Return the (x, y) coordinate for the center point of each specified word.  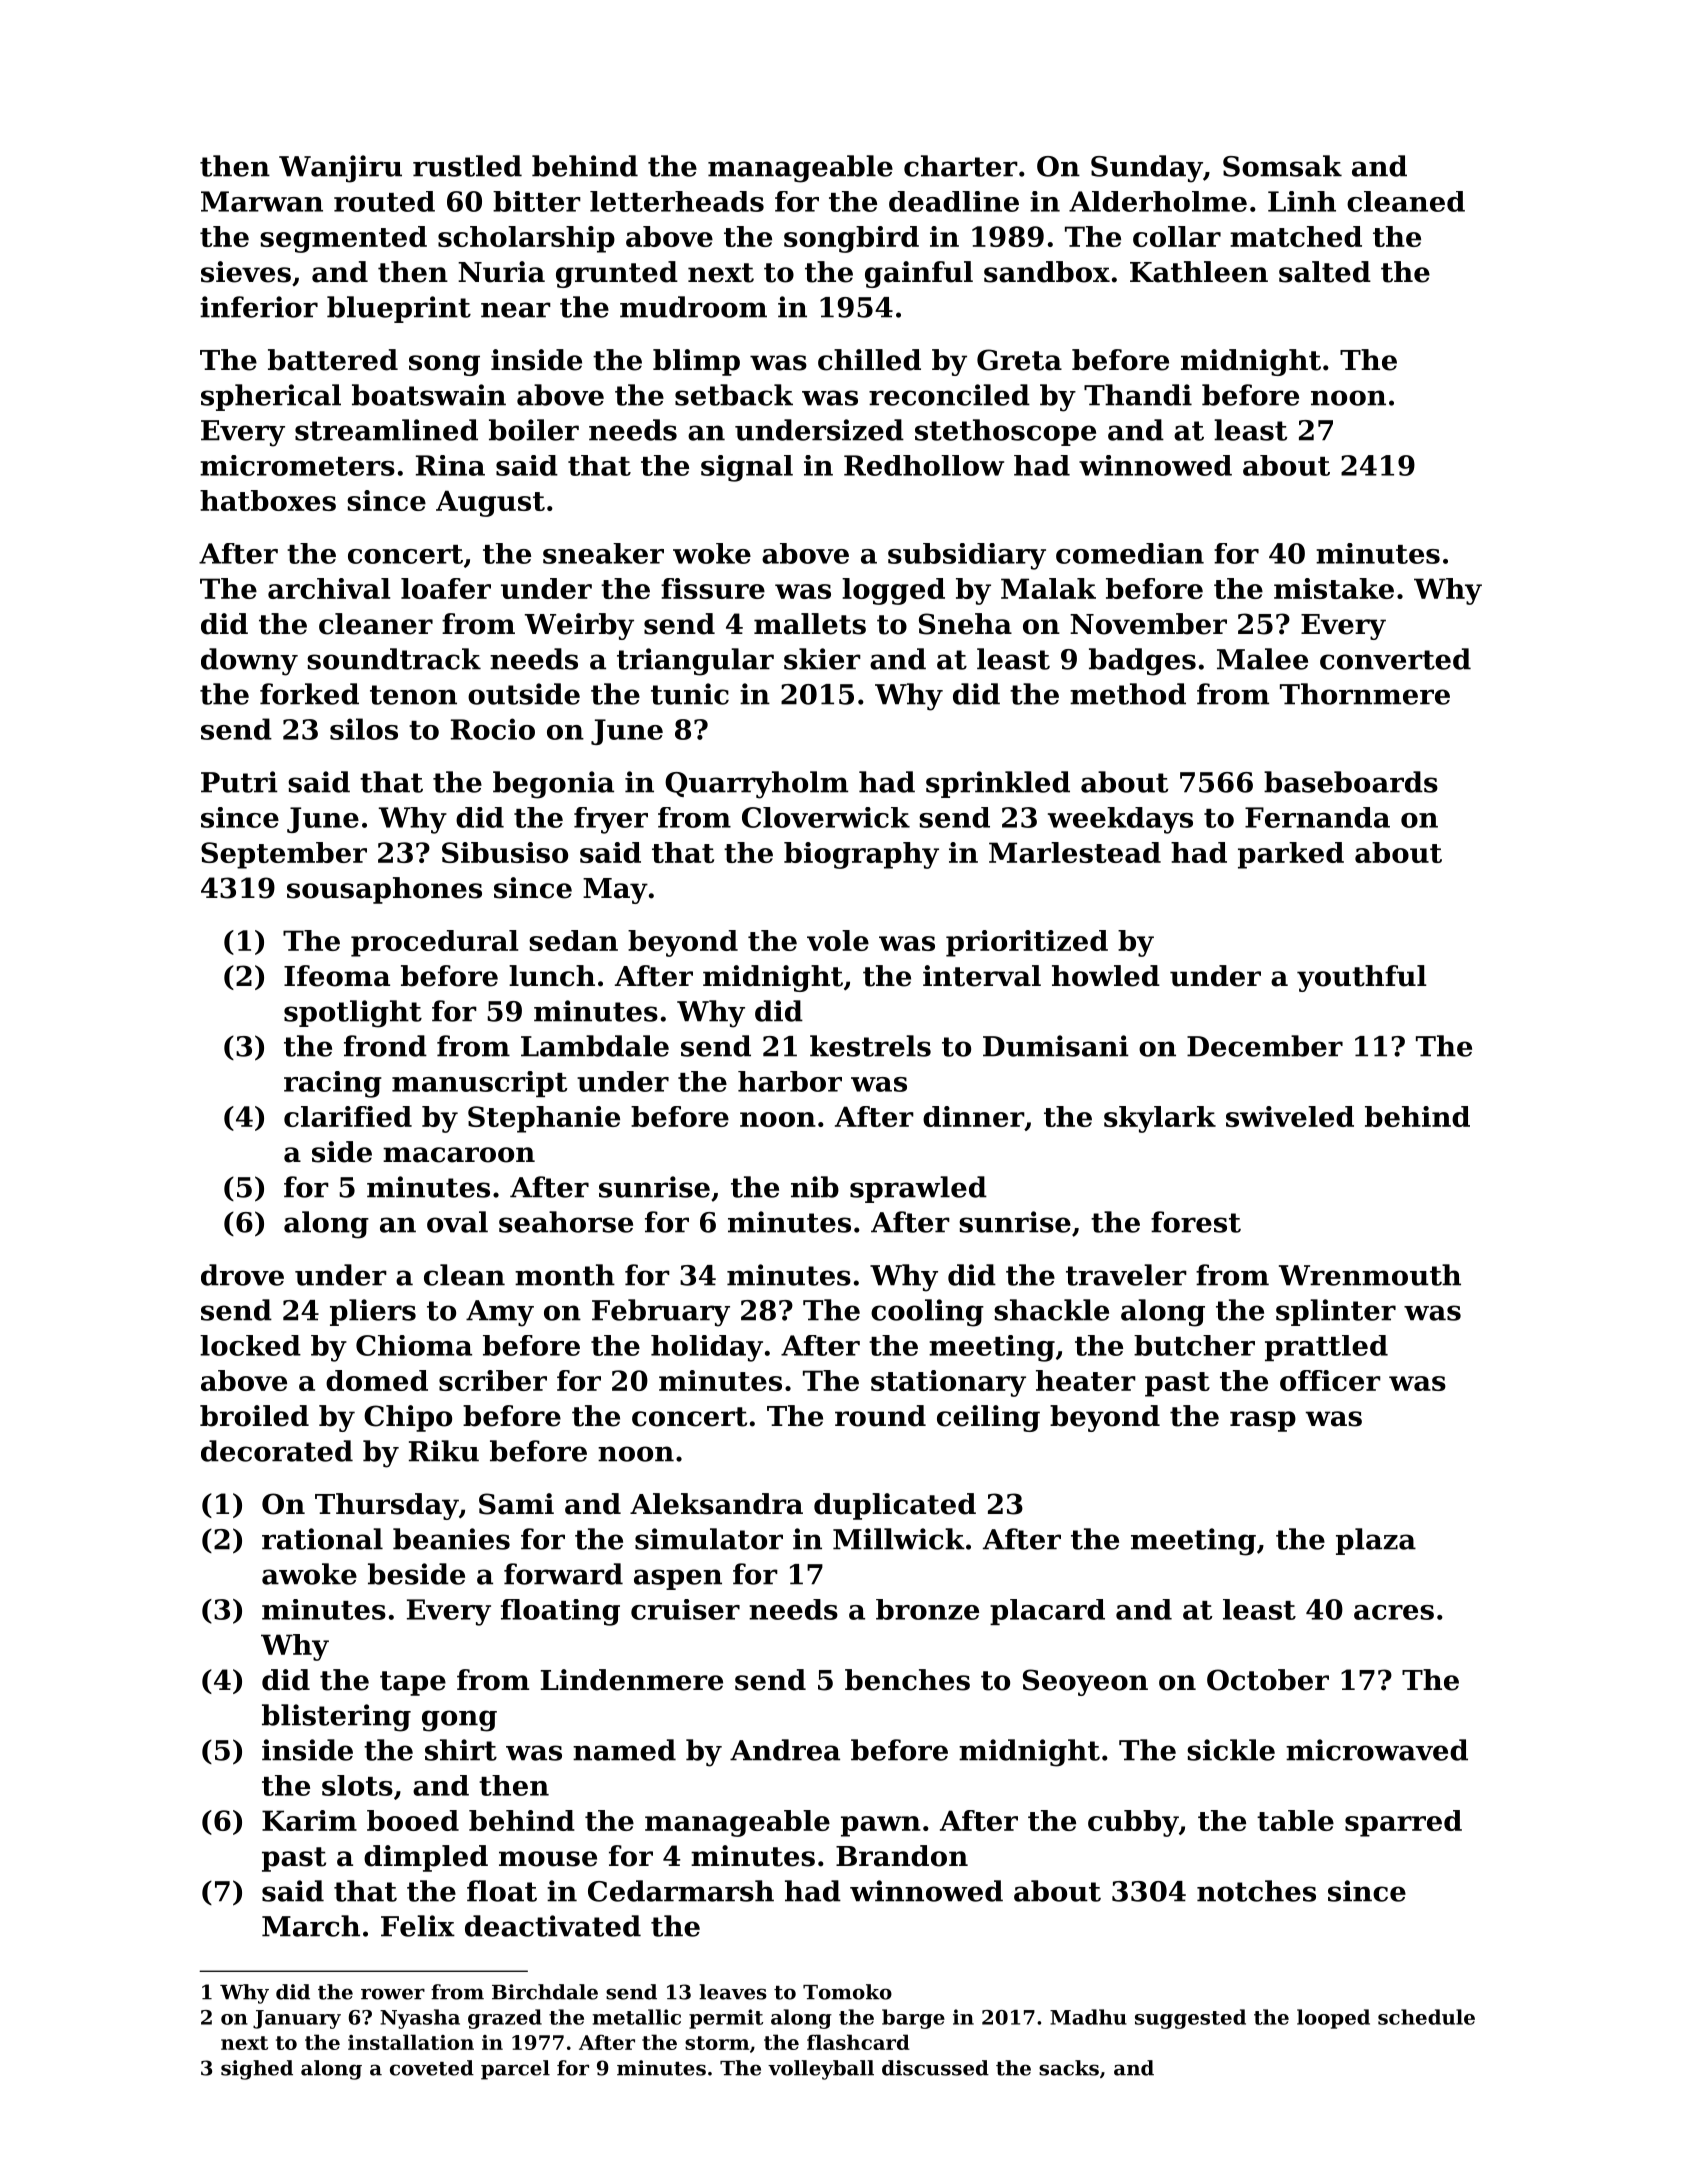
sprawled (918, 1189)
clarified (348, 1116)
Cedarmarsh (681, 1891)
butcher (1194, 1345)
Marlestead (1075, 852)
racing (333, 1084)
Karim (309, 1820)
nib (815, 1187)
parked (1291, 855)
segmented (343, 239)
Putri (239, 782)
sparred (1403, 1823)
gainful (919, 274)
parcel (515, 2070)
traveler (1126, 1275)
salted (1325, 272)
